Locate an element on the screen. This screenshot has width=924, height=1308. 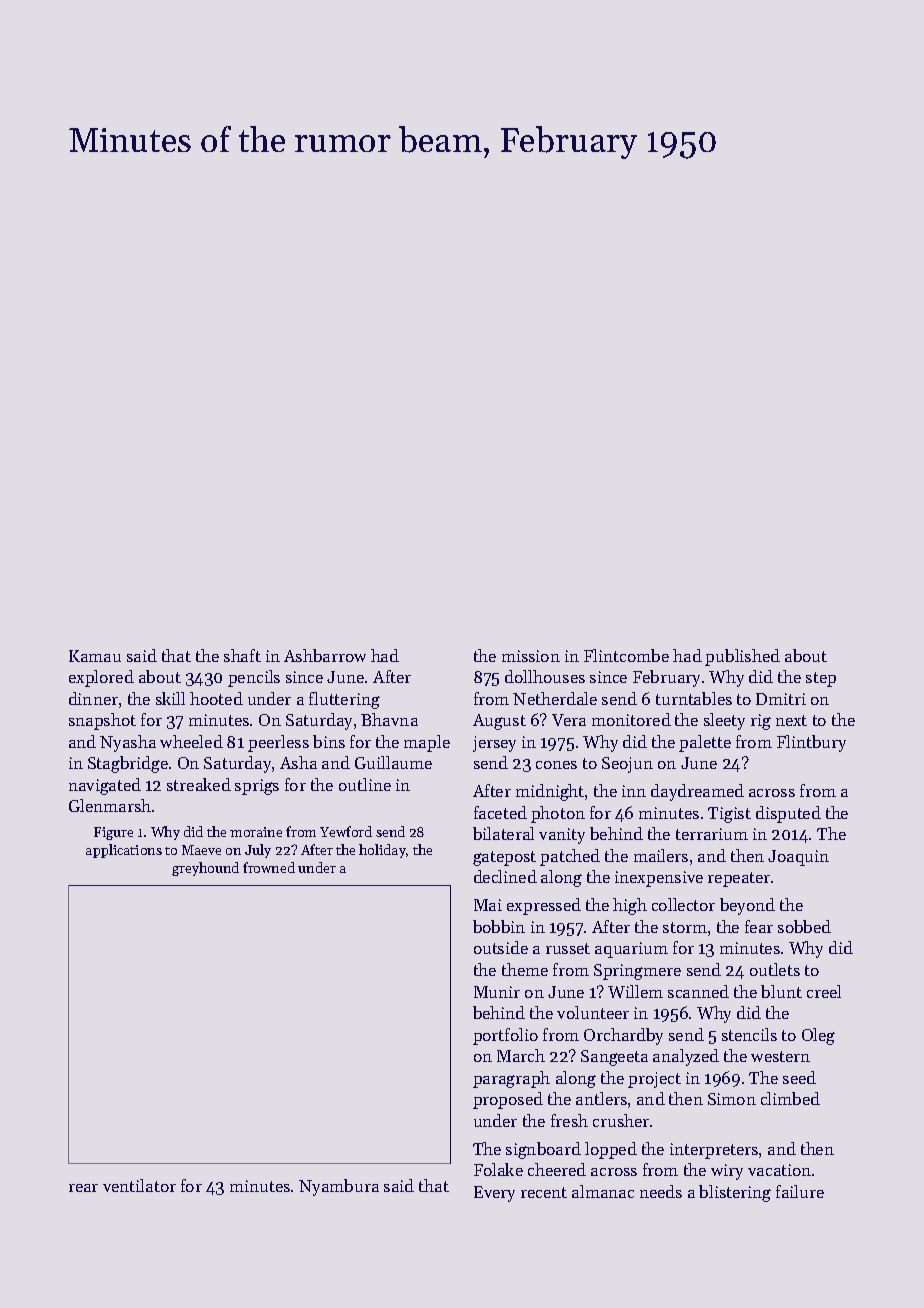
Simon is located at coordinates (732, 1099).
